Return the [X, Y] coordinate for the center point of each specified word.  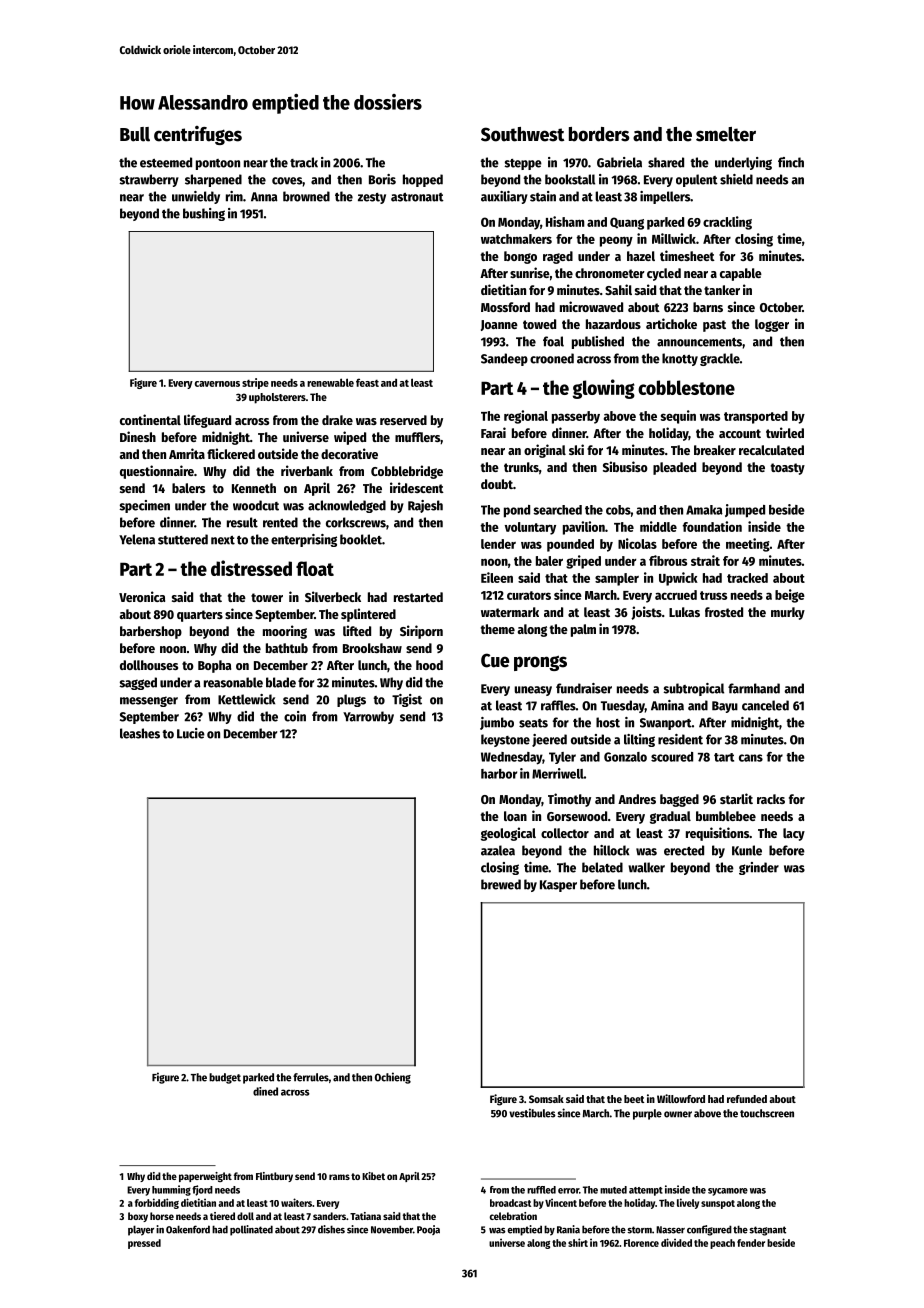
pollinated [251, 1230]
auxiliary [504, 197]
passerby [576, 417]
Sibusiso [625, 466]
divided [676, 1242]
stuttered [183, 539]
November [392, 1229]
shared [666, 162]
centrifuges [198, 135]
